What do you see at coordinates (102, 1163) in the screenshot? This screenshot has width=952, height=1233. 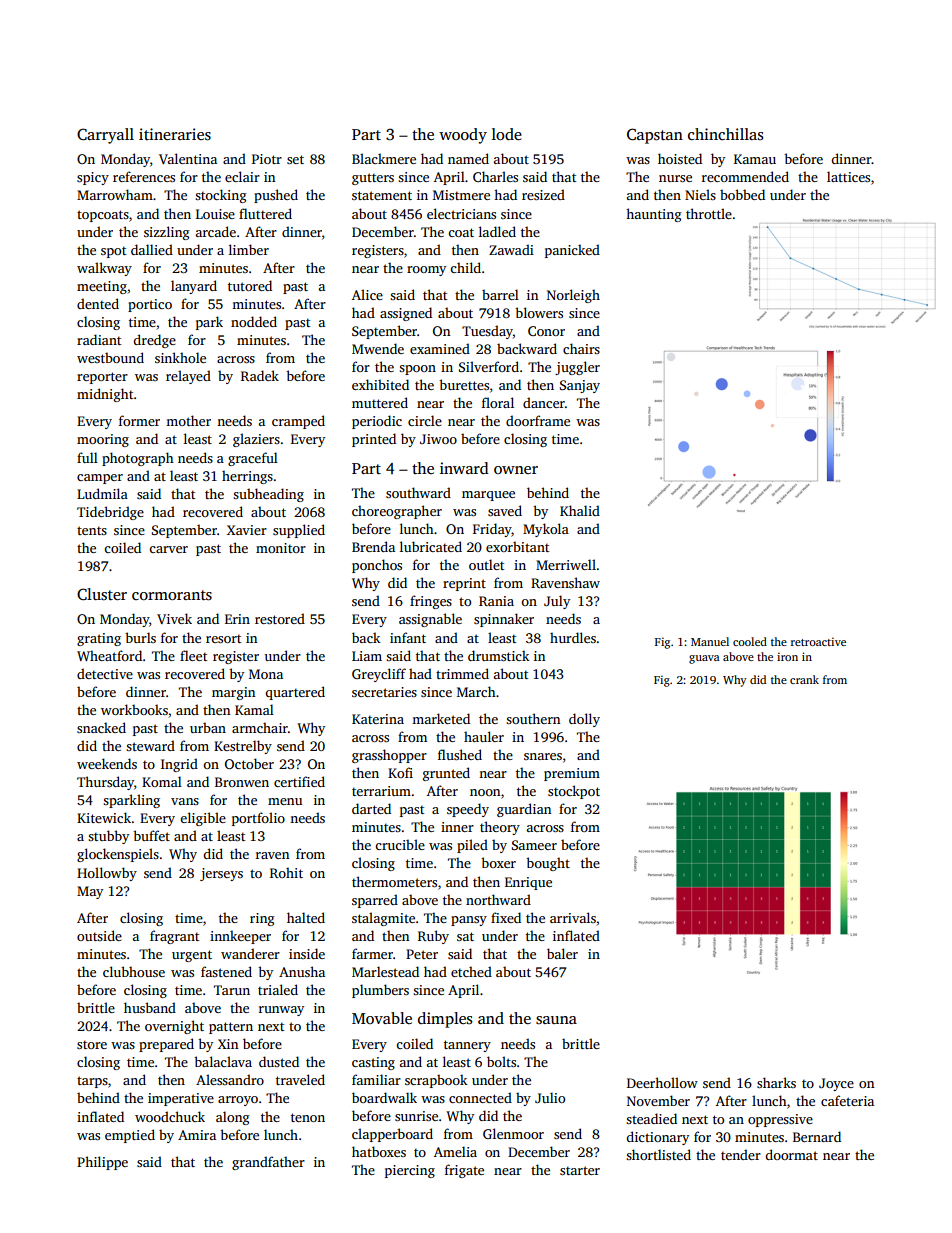 I see `Philippe` at bounding box center [102, 1163].
